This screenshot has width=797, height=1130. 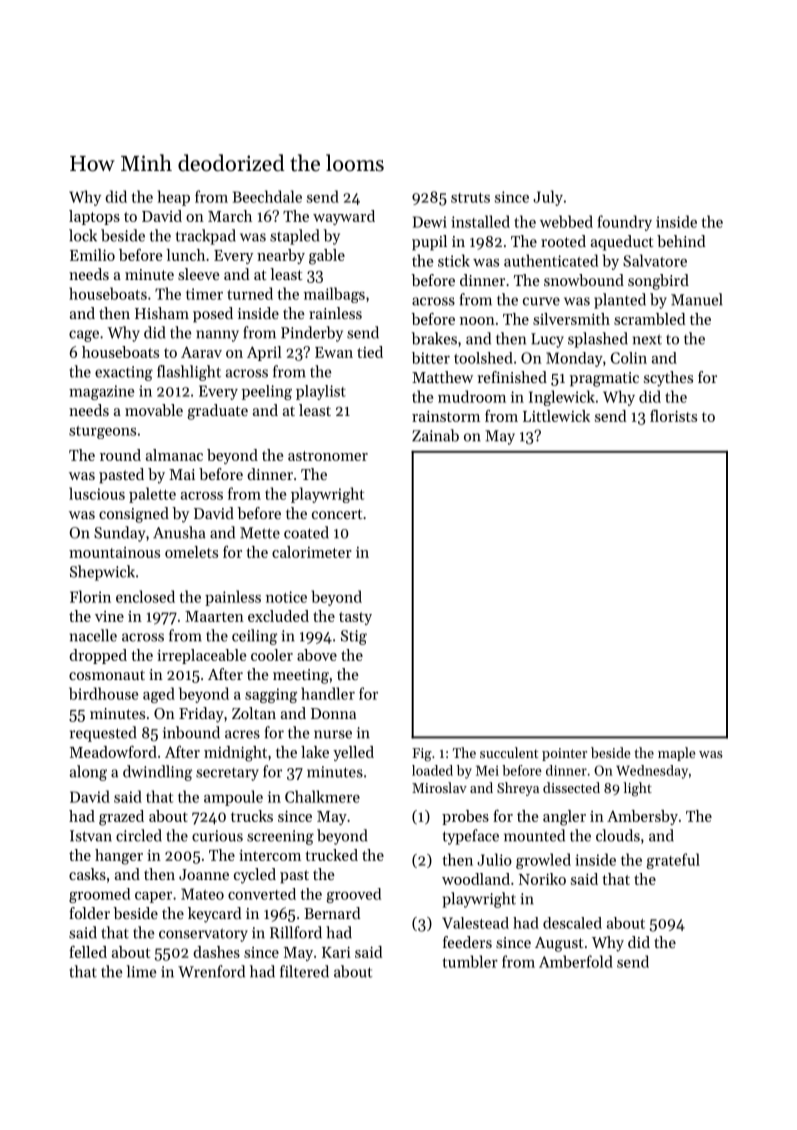 I want to click on concert, so click(x=337, y=514).
